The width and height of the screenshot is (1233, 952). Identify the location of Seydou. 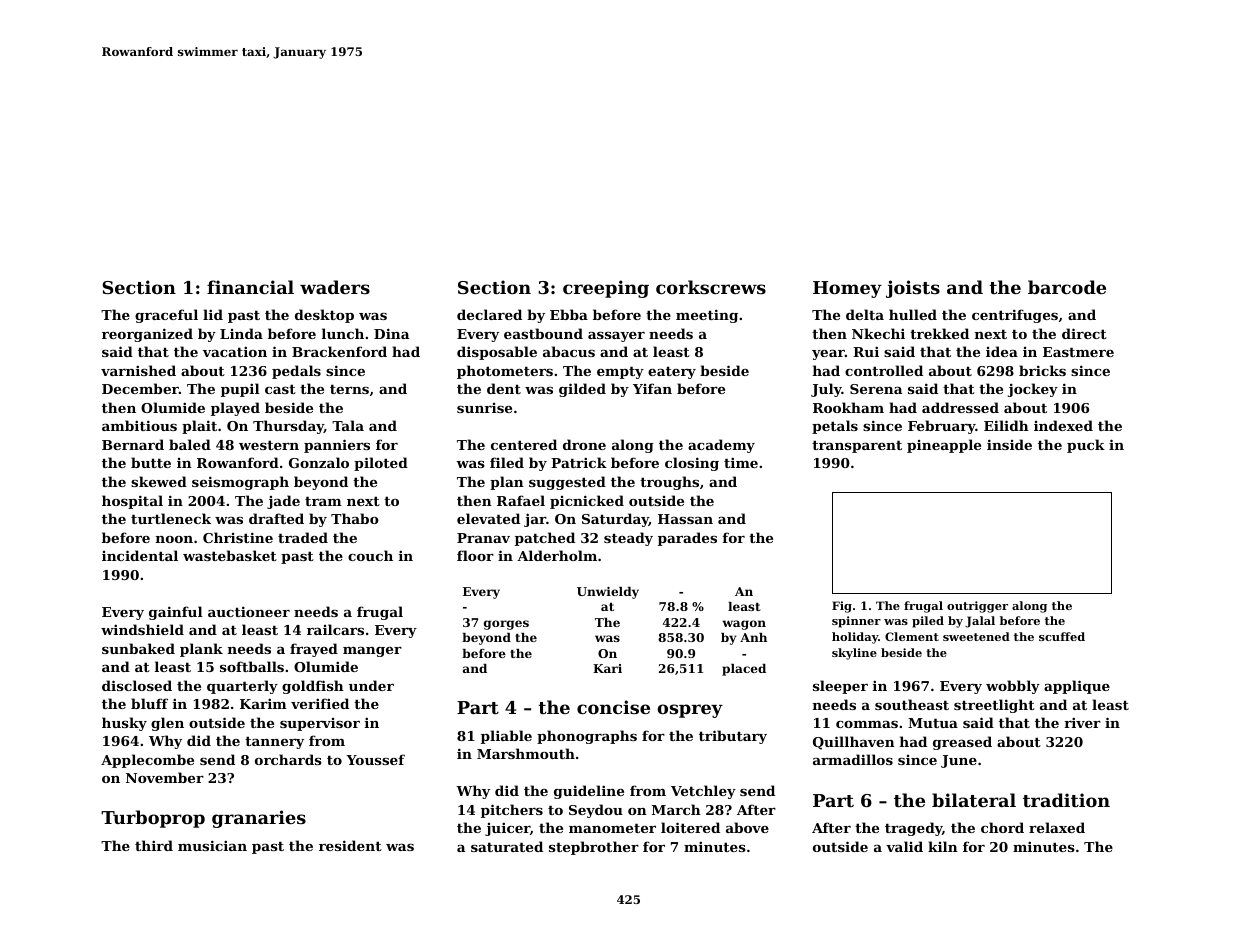
(596, 811).
